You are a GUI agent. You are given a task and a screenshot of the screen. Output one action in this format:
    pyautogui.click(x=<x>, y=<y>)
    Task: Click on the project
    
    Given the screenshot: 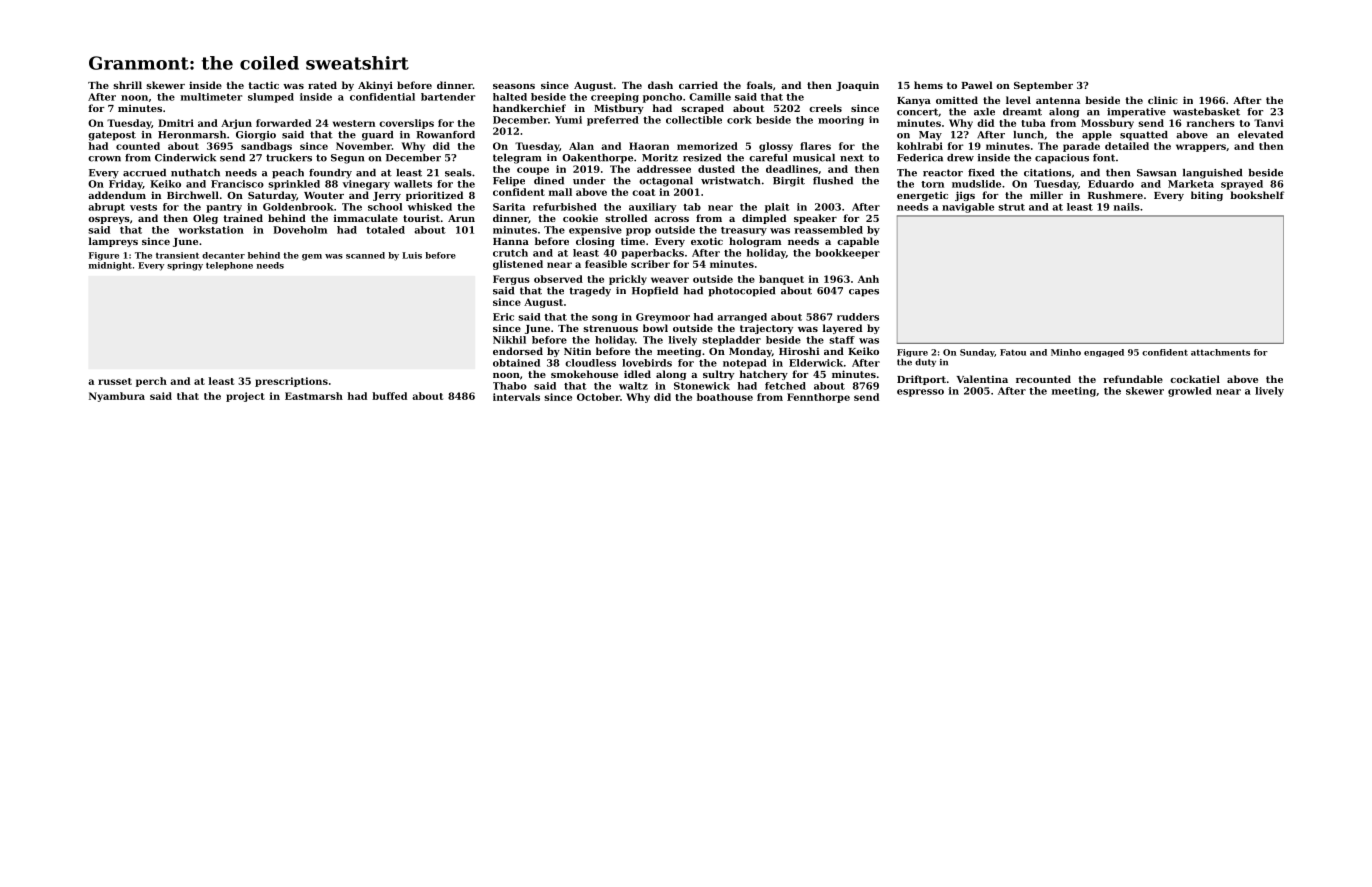 What is the action you would take?
    pyautogui.click(x=245, y=397)
